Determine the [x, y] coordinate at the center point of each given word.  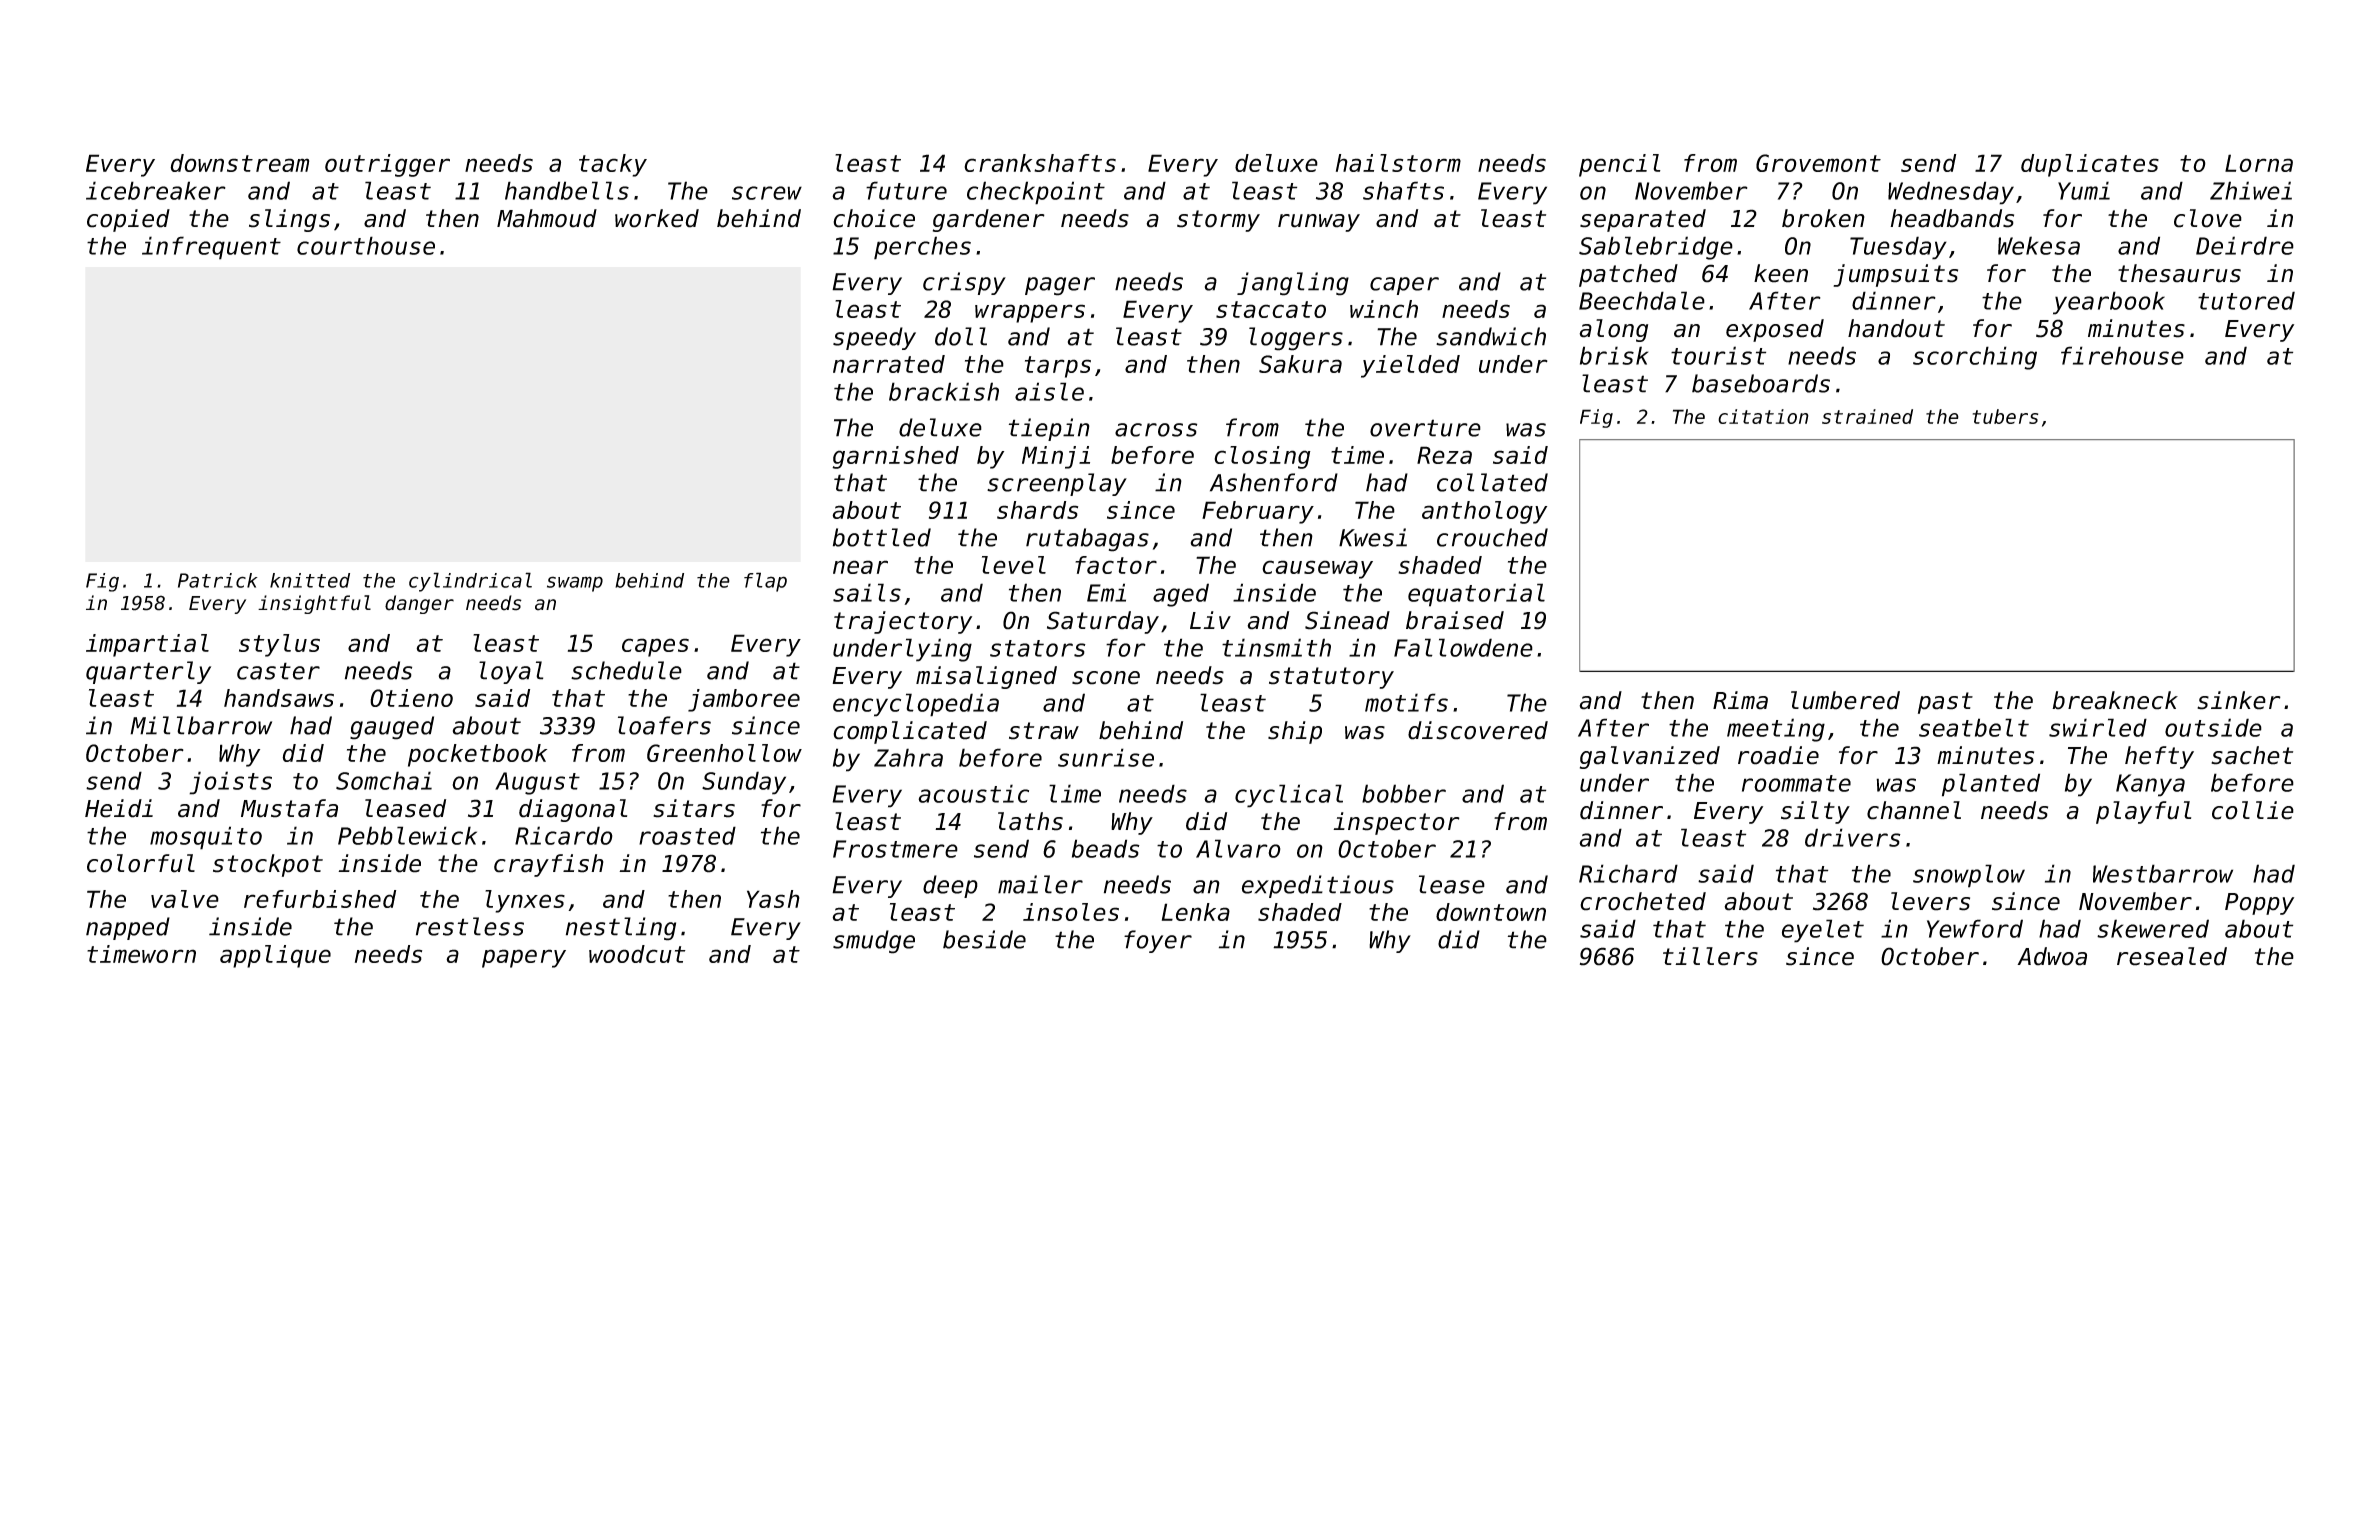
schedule [626, 670]
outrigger [387, 165]
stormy [1218, 221]
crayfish [549, 865]
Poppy [2259, 904]
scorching [1975, 358]
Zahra [908, 757]
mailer [1040, 884]
